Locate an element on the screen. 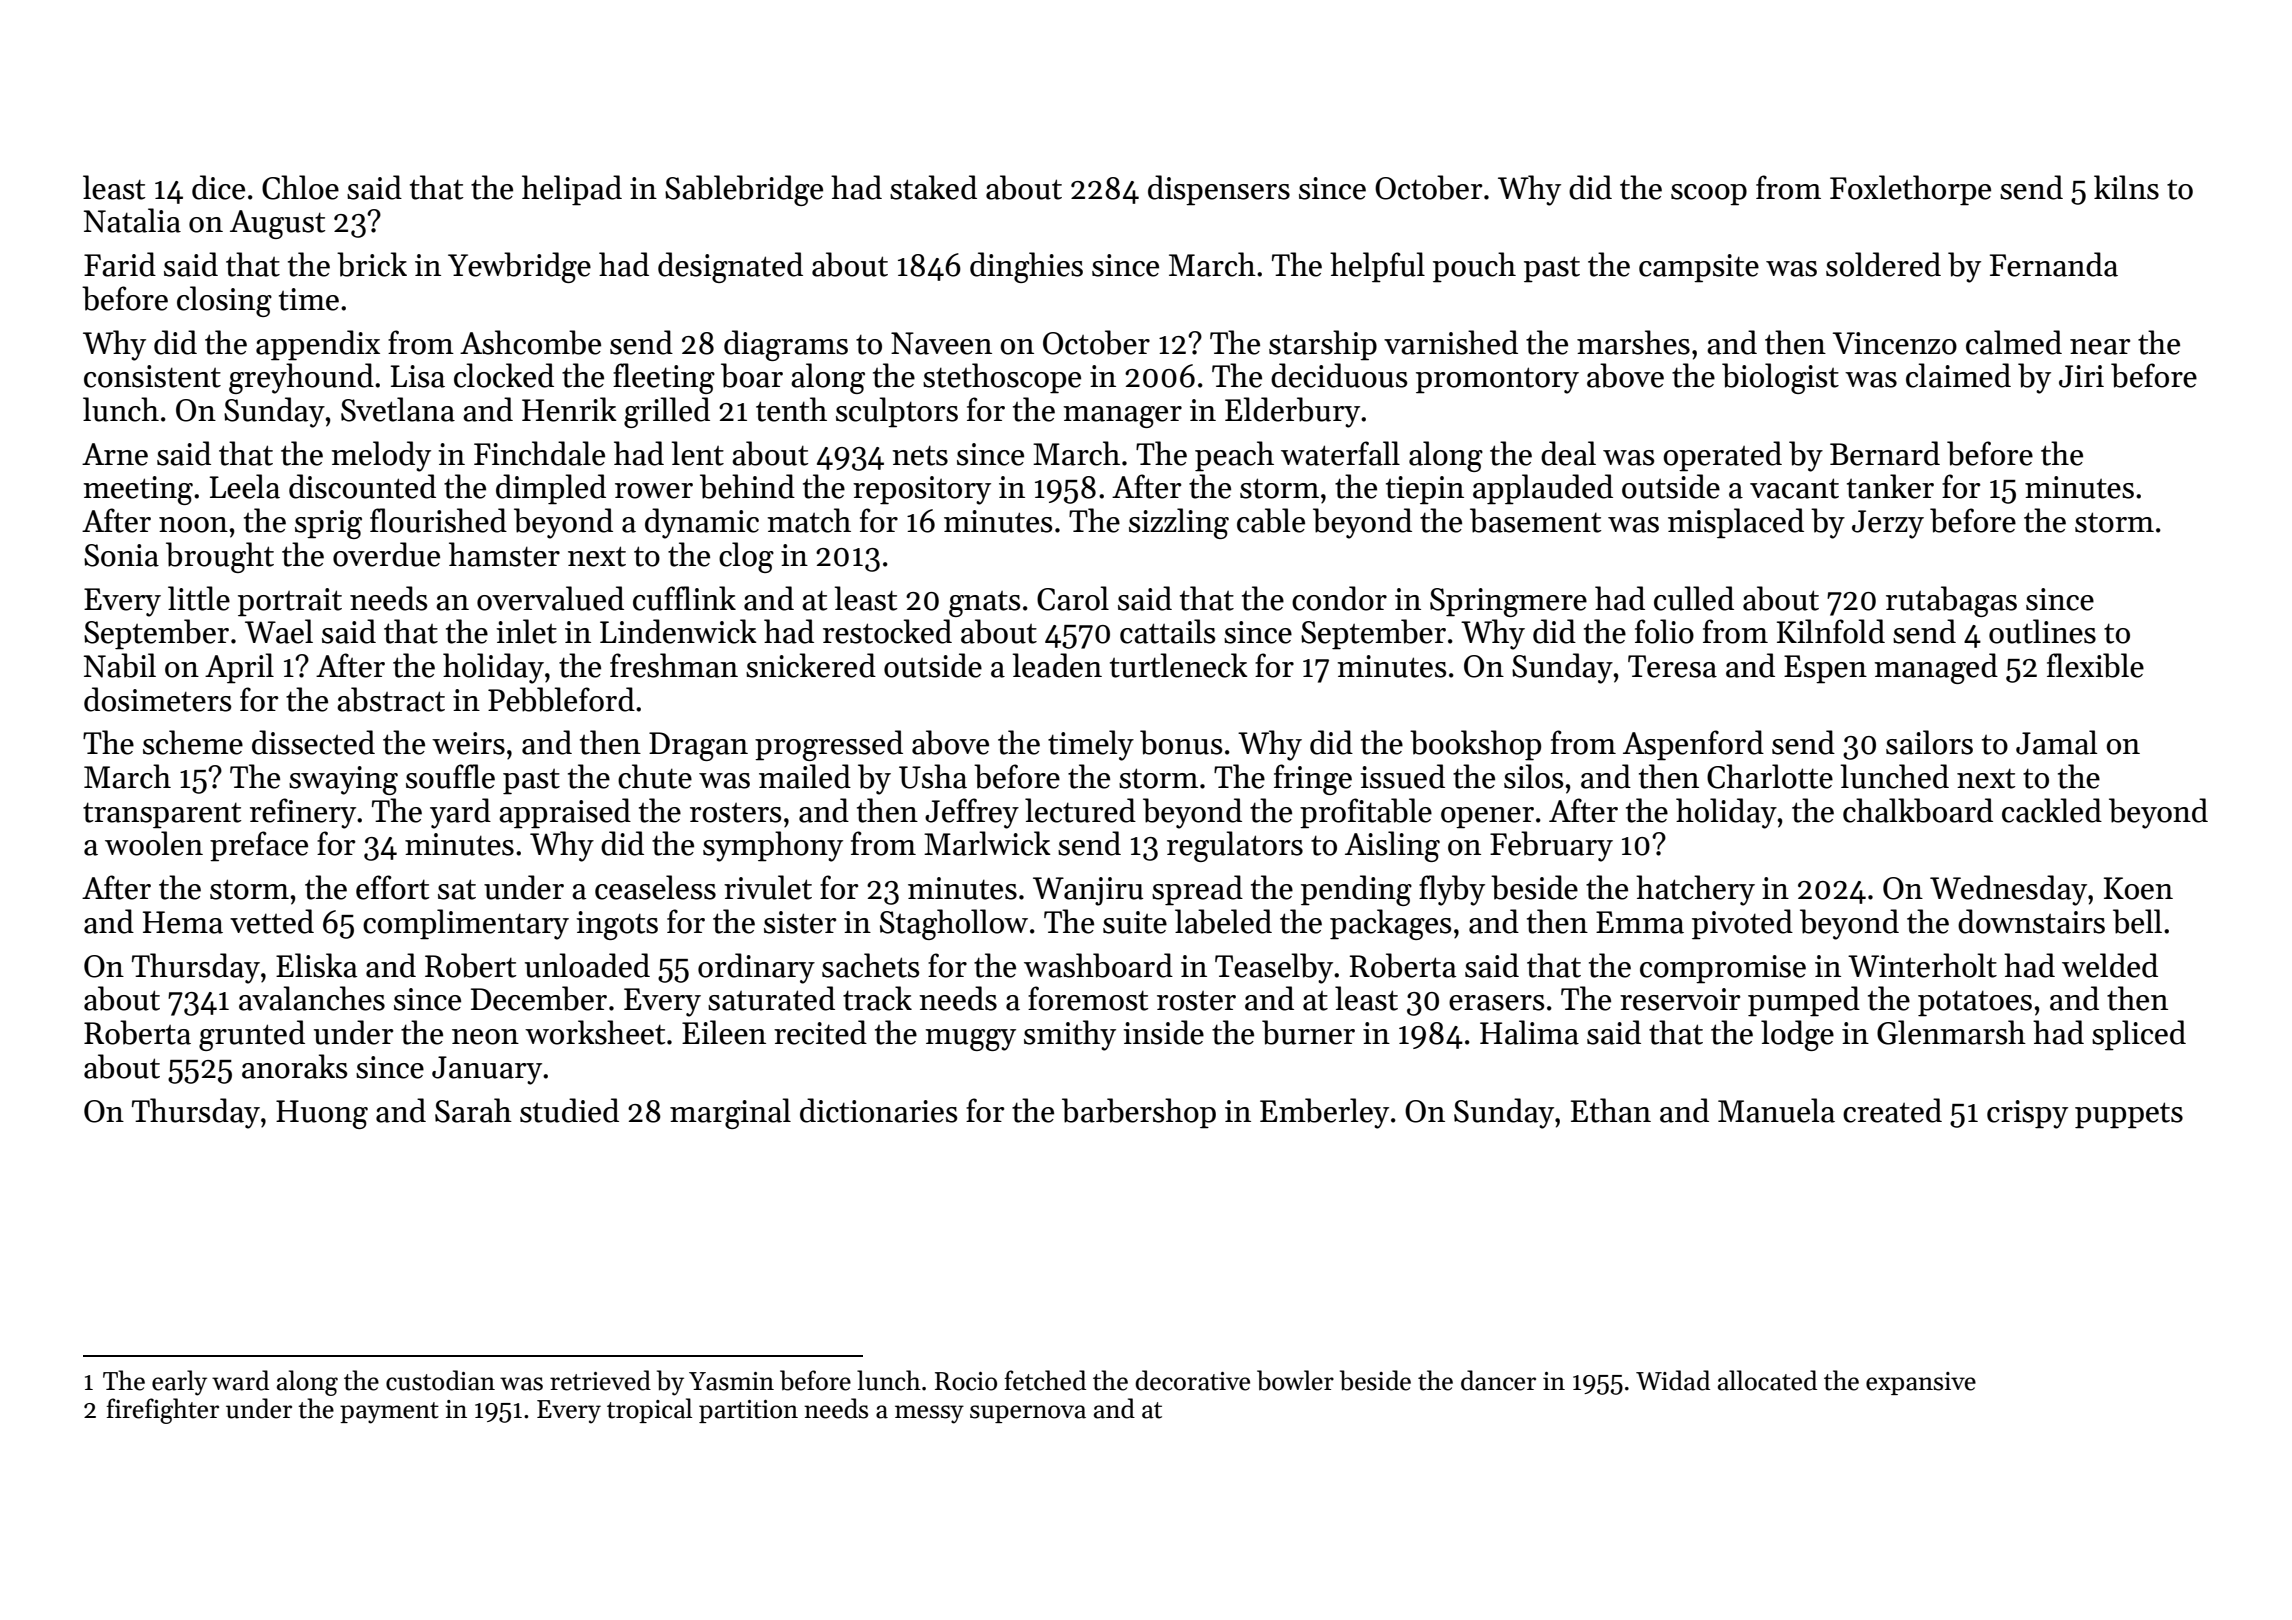  Bernard is located at coordinates (1885, 453).
